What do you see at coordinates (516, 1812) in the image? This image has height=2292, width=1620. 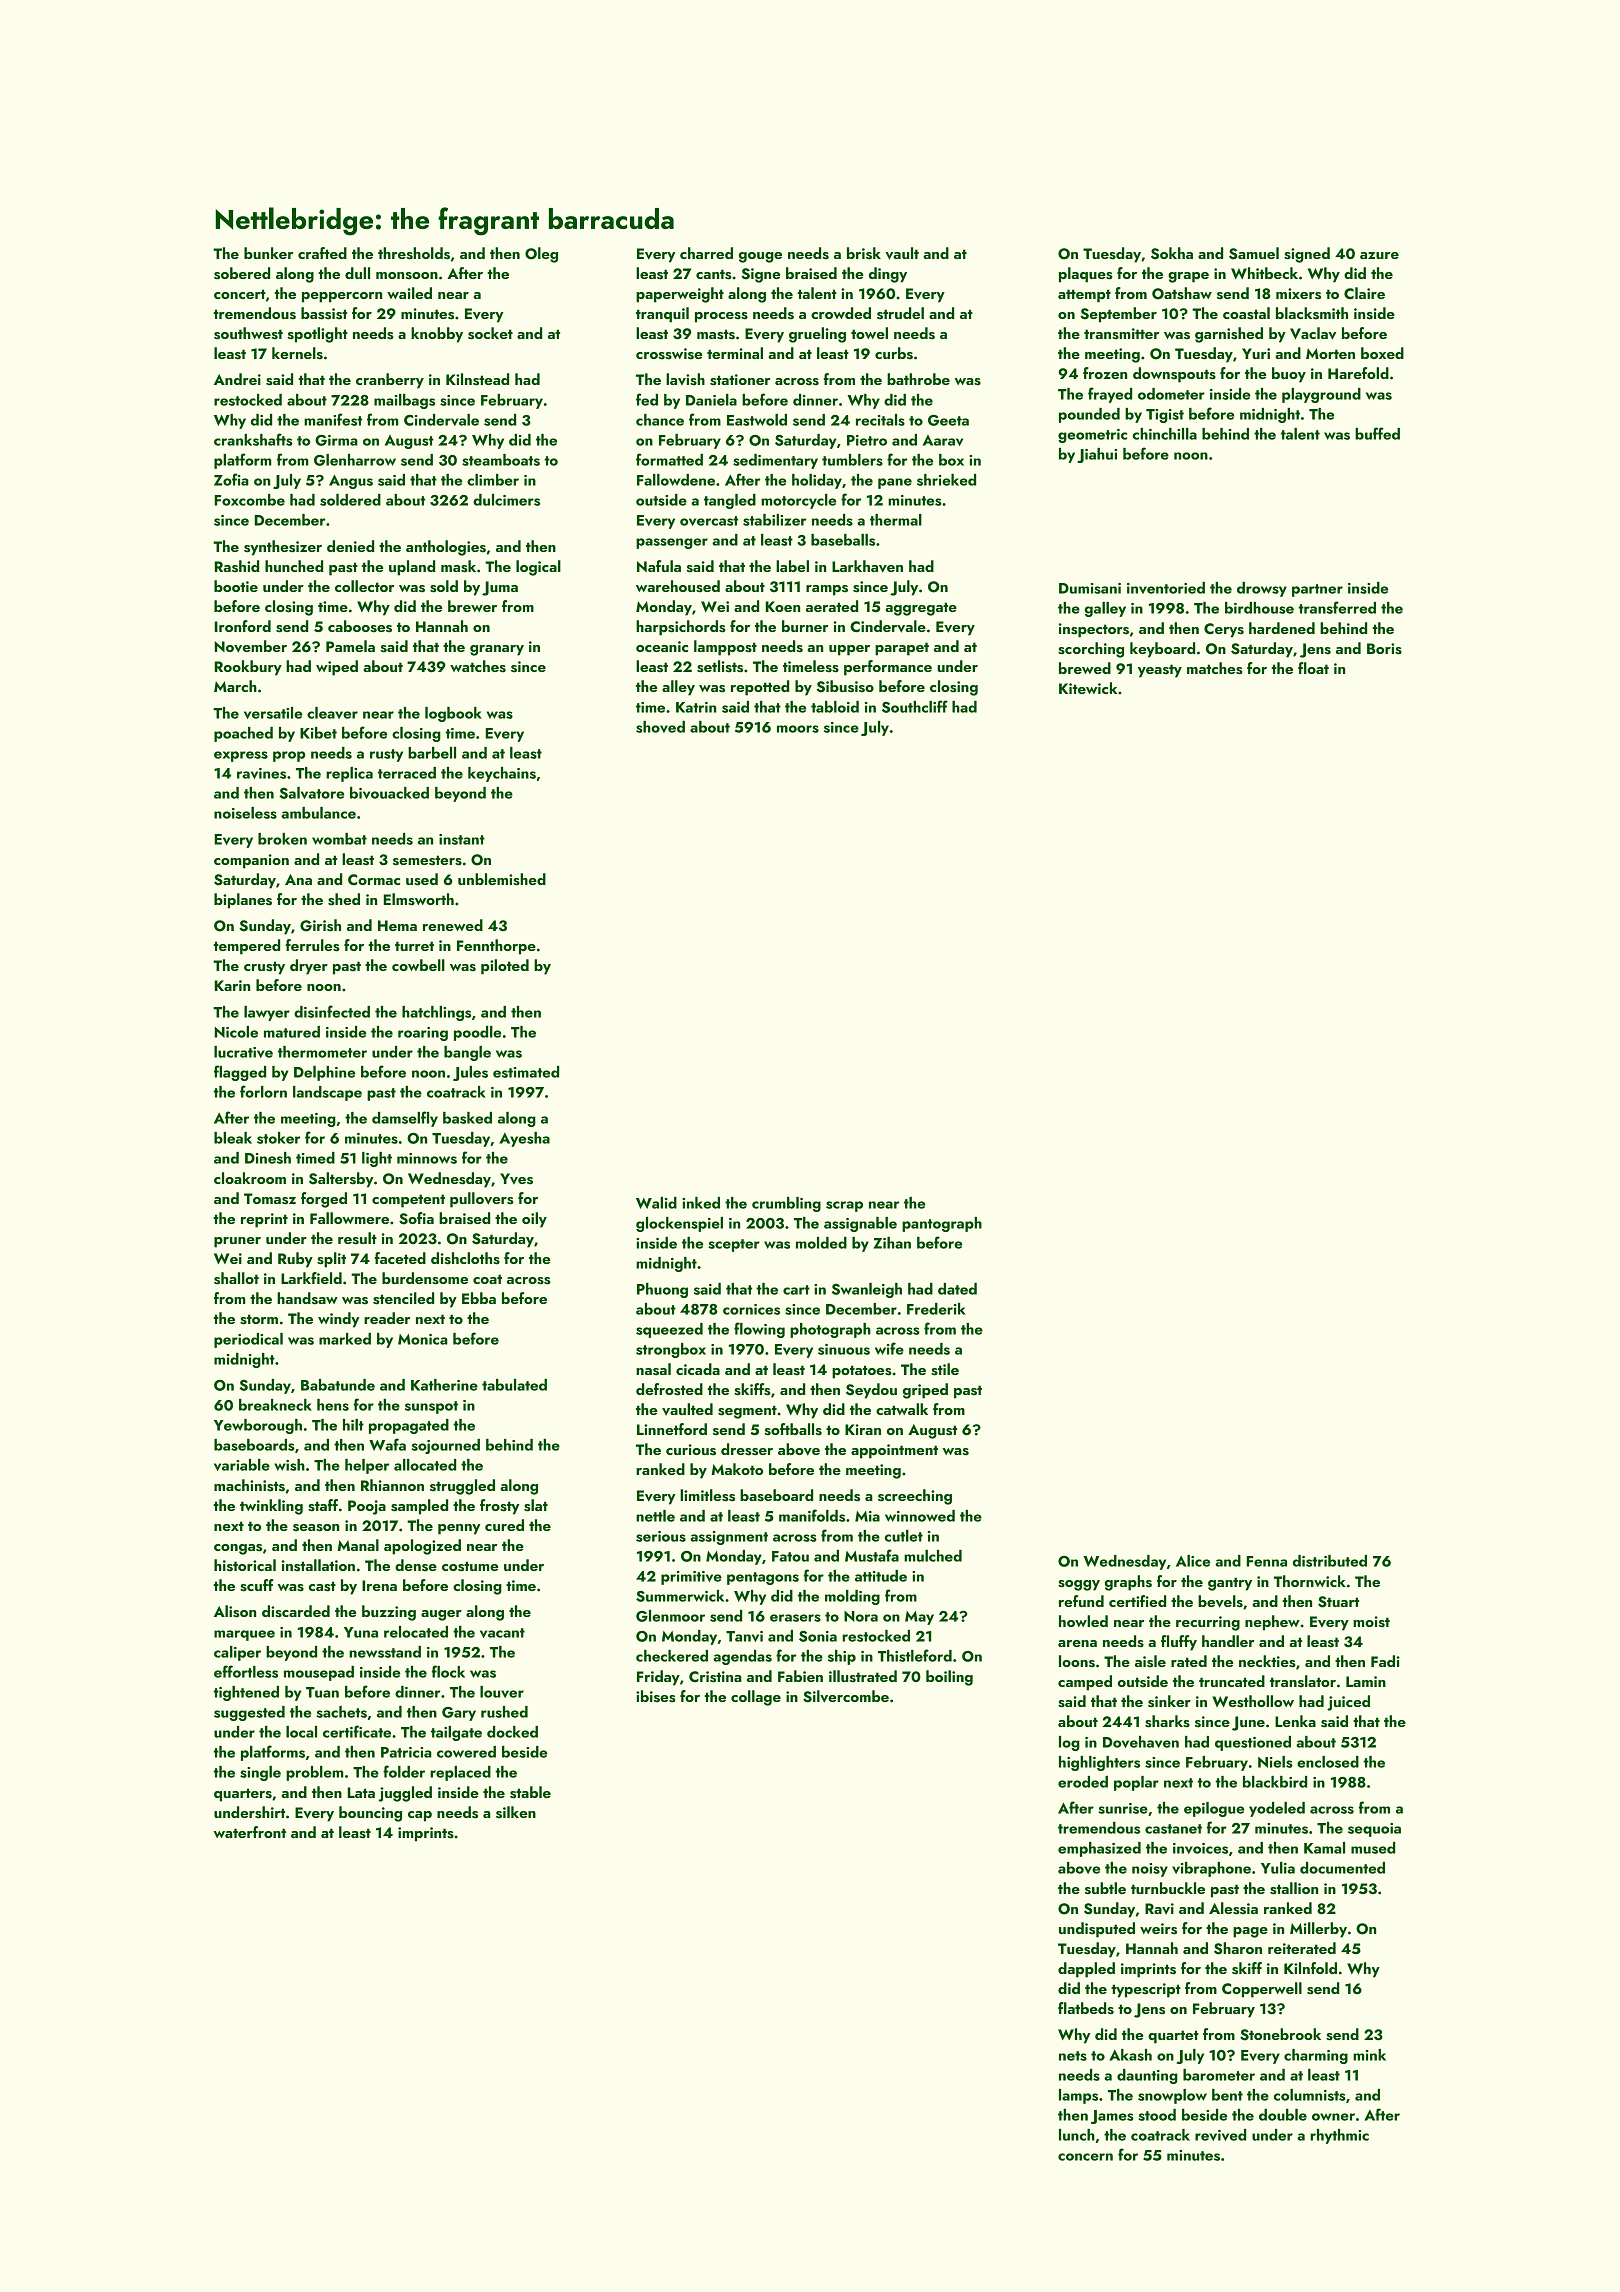 I see `silken` at bounding box center [516, 1812].
